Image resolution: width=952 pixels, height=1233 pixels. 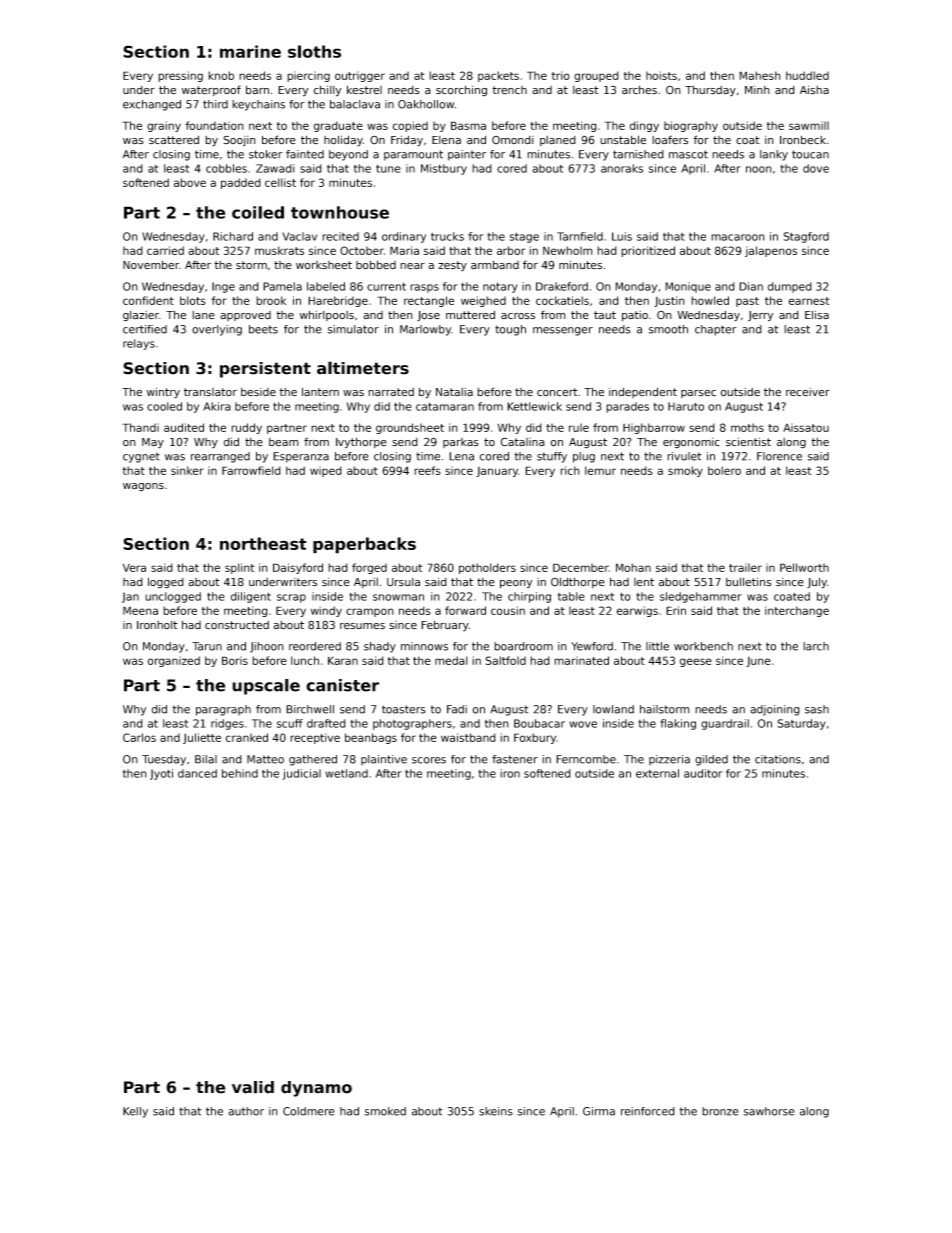 I want to click on Jyoti, so click(x=161, y=774).
